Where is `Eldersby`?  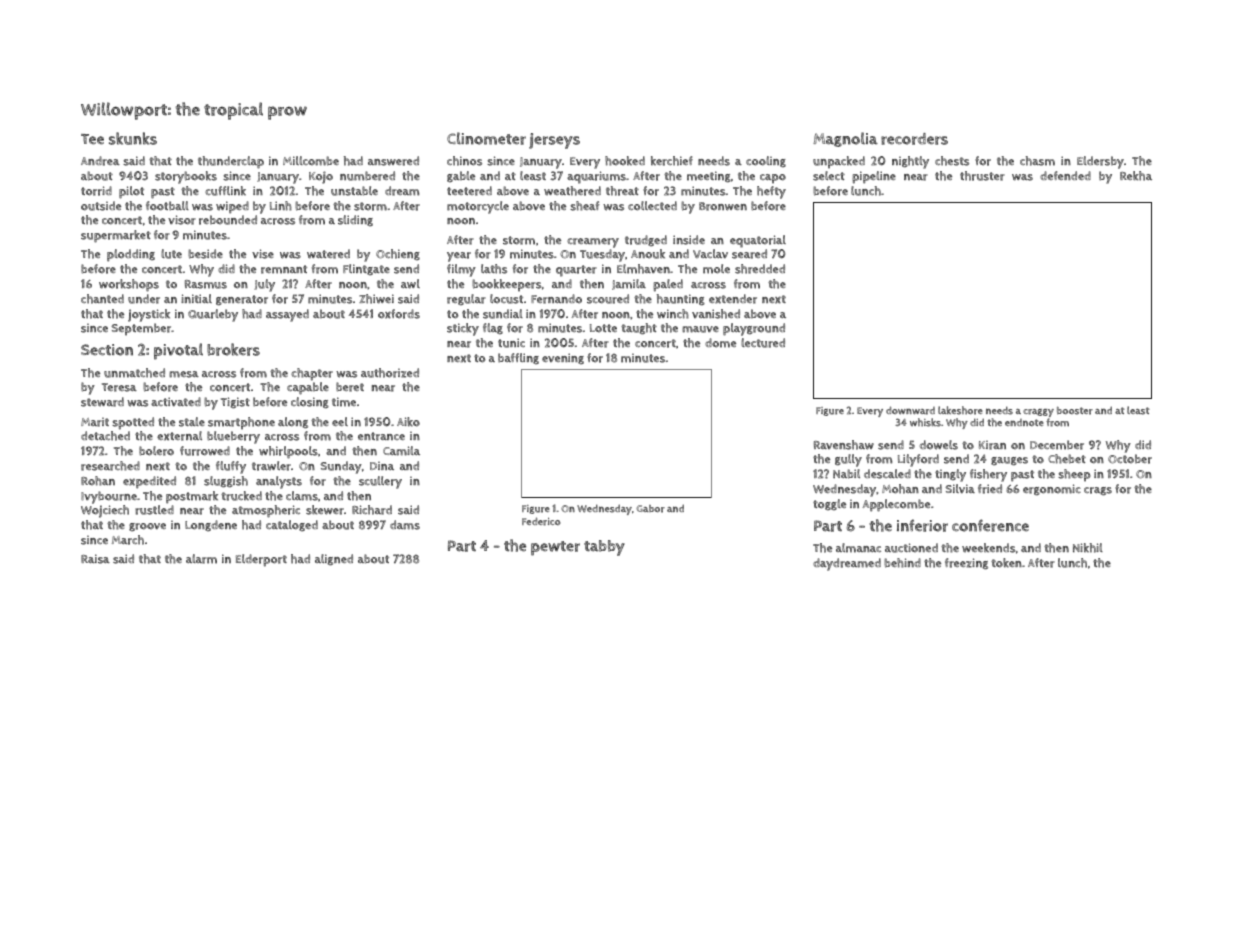
Eldersby is located at coordinates (1100, 162).
